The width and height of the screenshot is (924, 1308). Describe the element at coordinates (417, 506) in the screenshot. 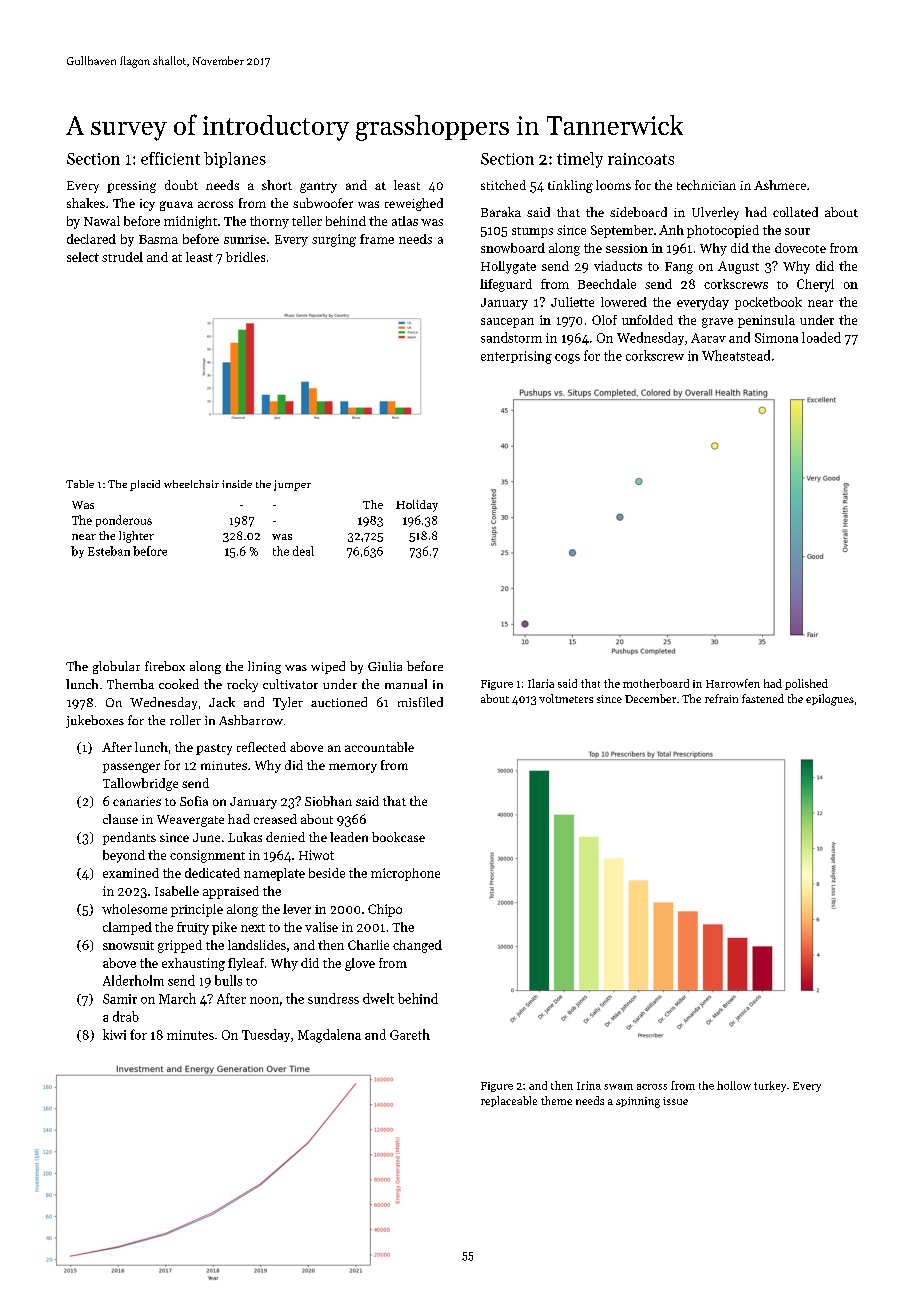

I see `Holiday` at that location.
